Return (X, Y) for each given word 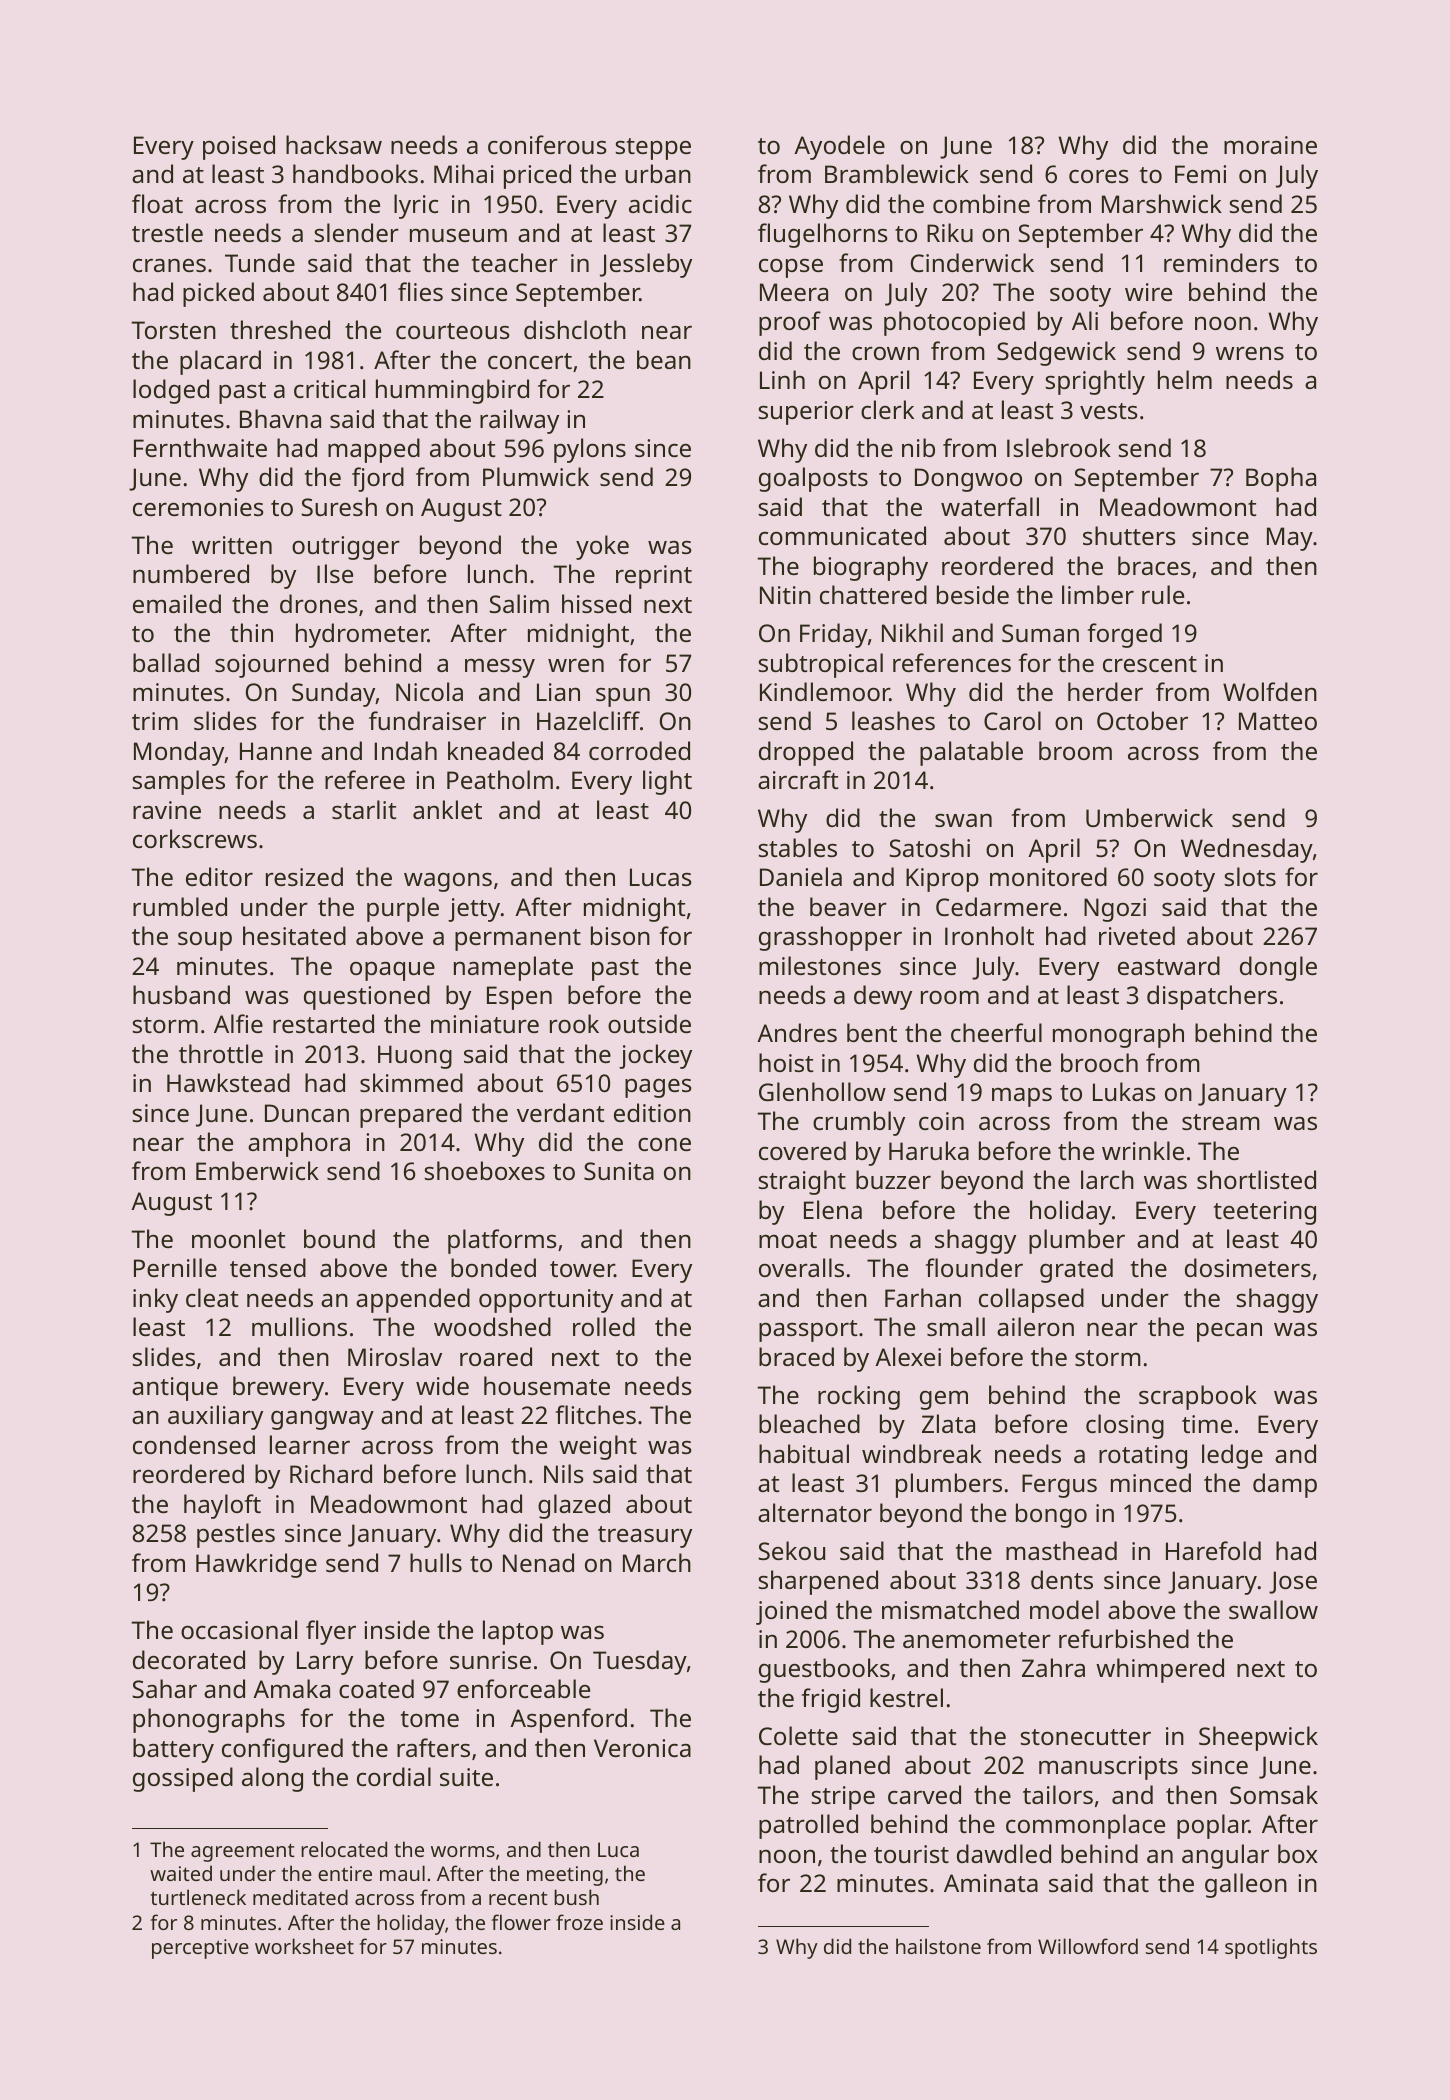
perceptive (200, 1949)
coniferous (547, 144)
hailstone (938, 1946)
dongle (1278, 968)
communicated (842, 535)
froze (579, 1922)
